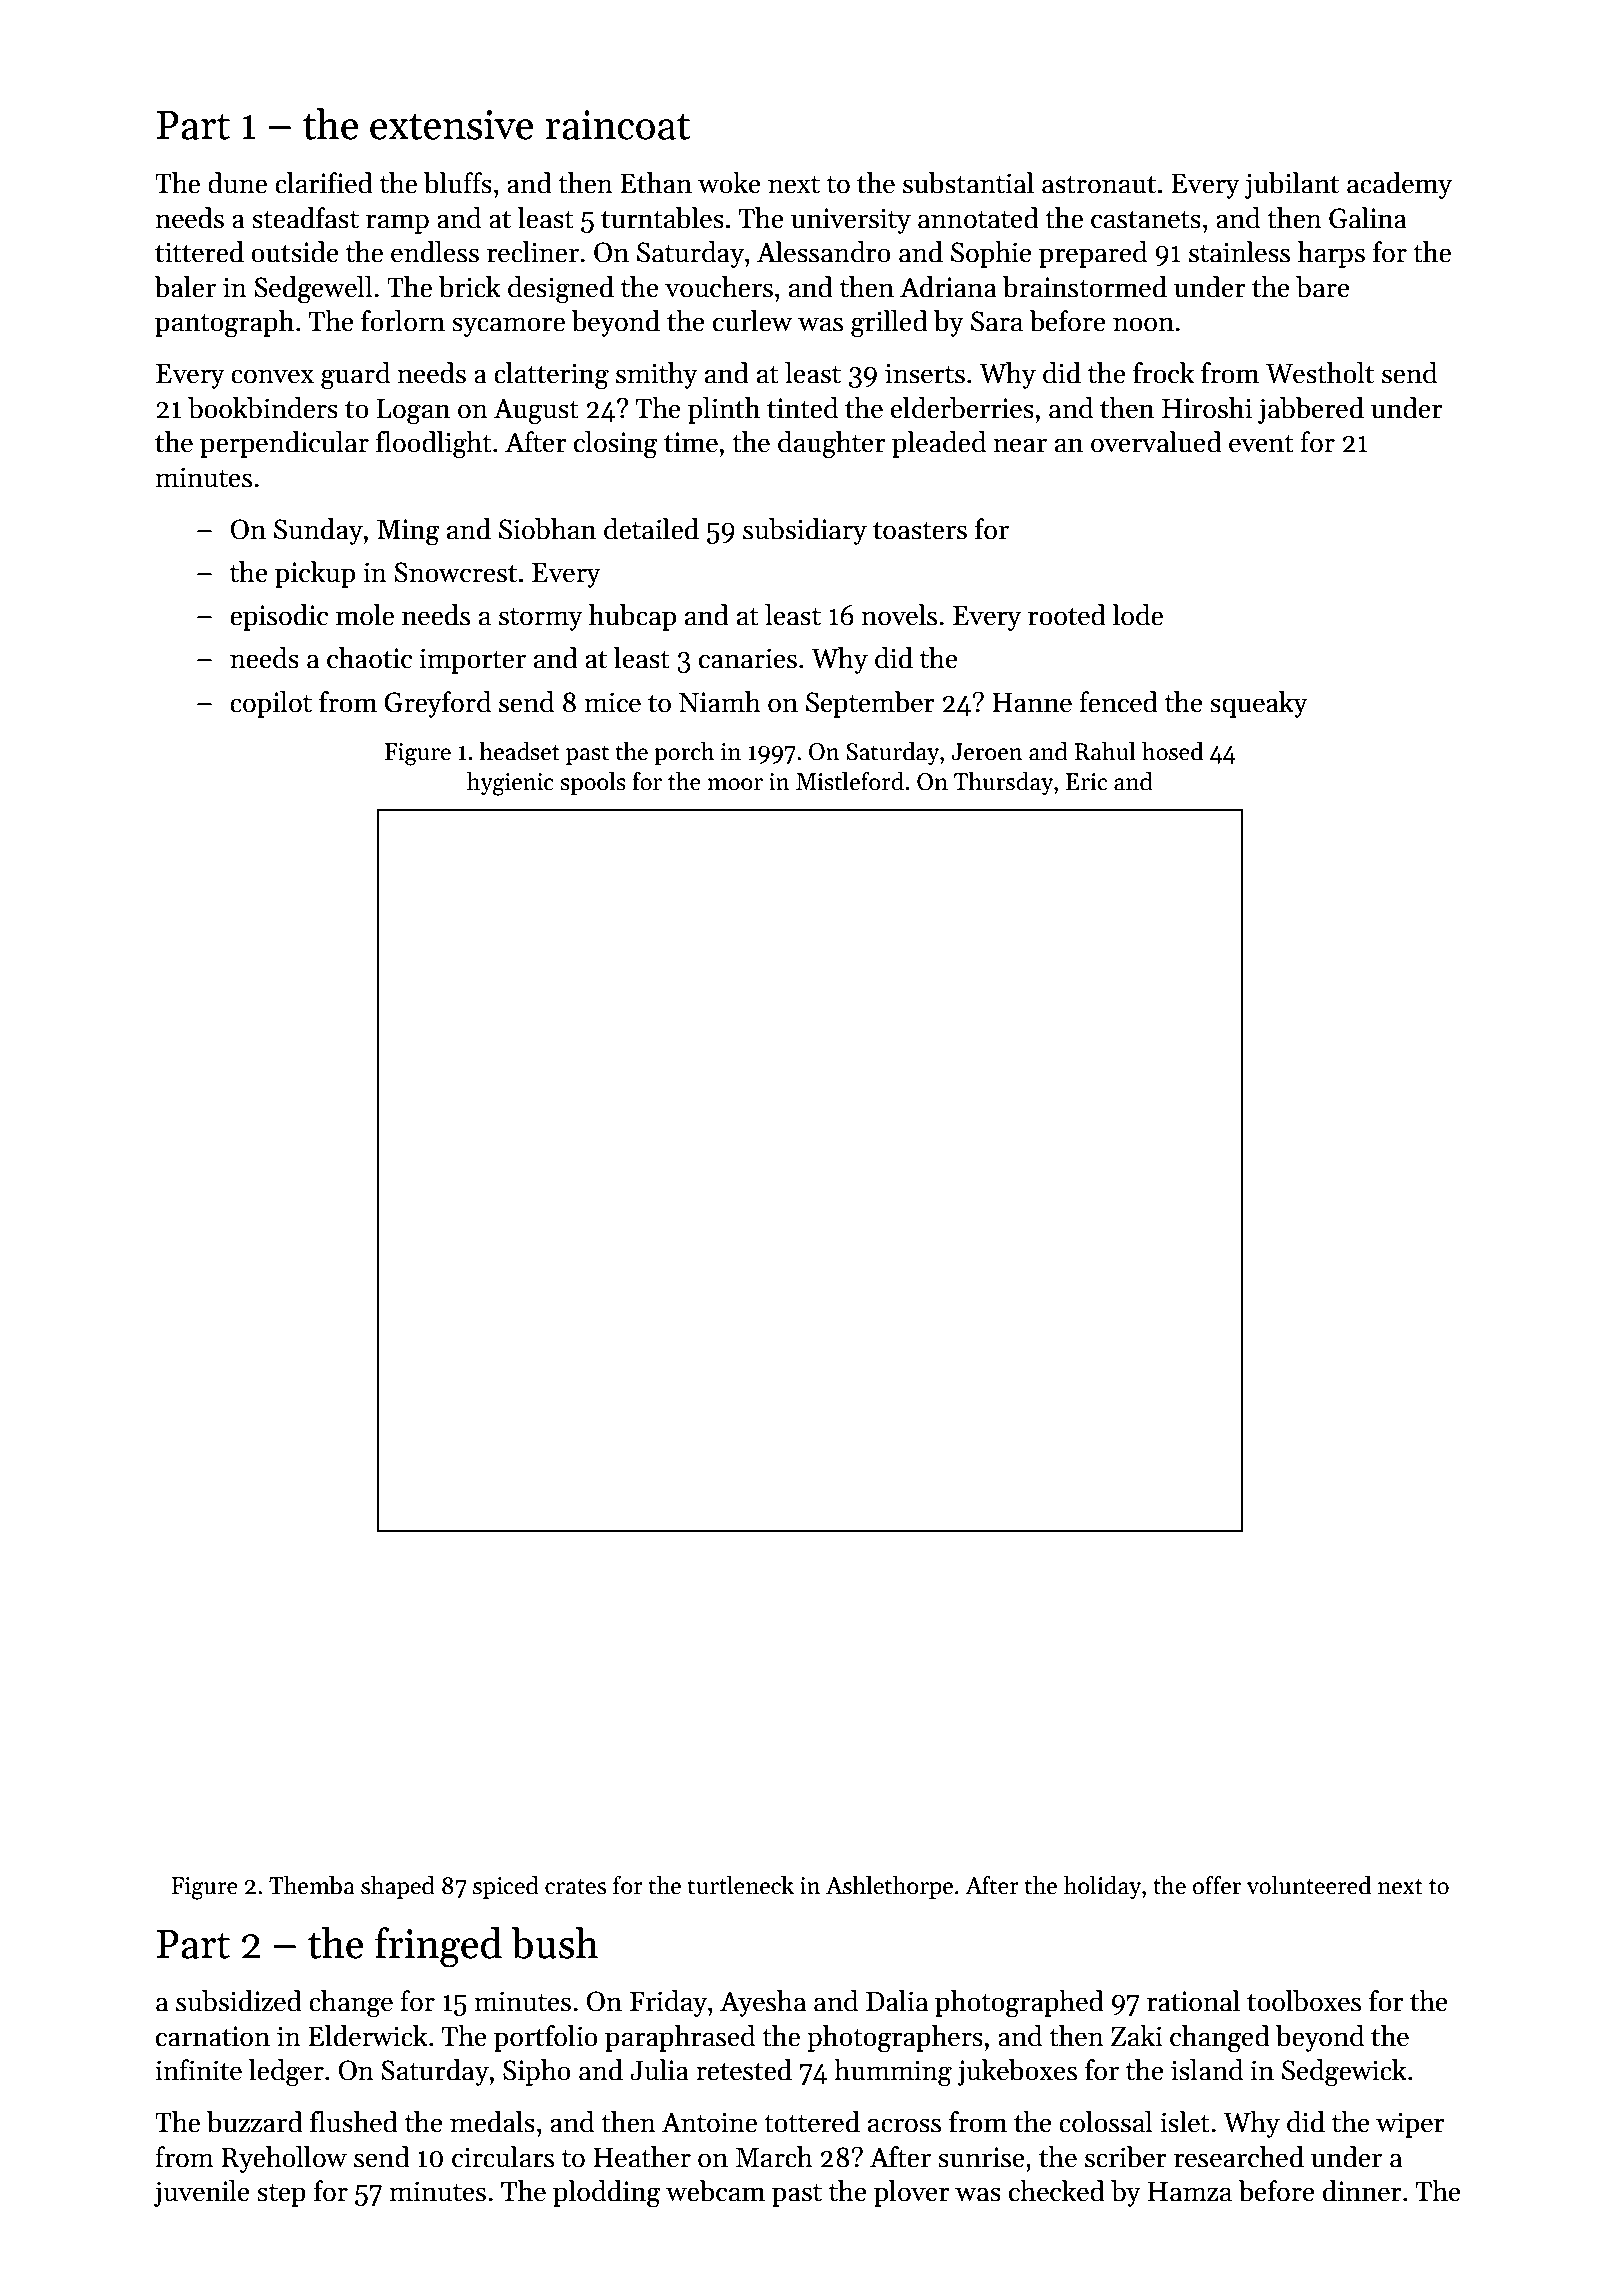 The width and height of the screenshot is (1620, 2292). I want to click on hygienic, so click(510, 784).
